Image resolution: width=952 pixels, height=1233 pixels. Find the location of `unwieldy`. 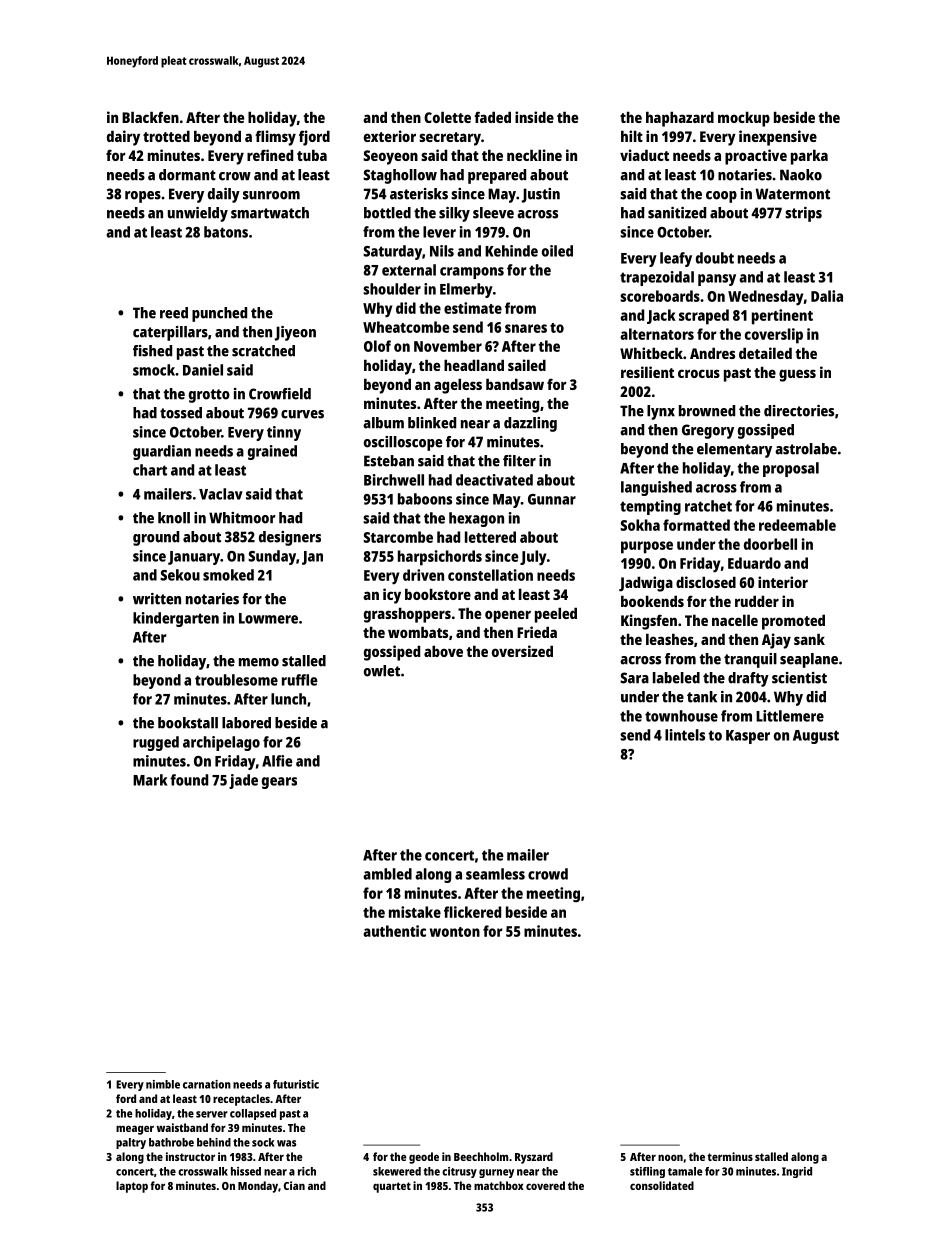

unwieldy is located at coordinates (198, 214).
